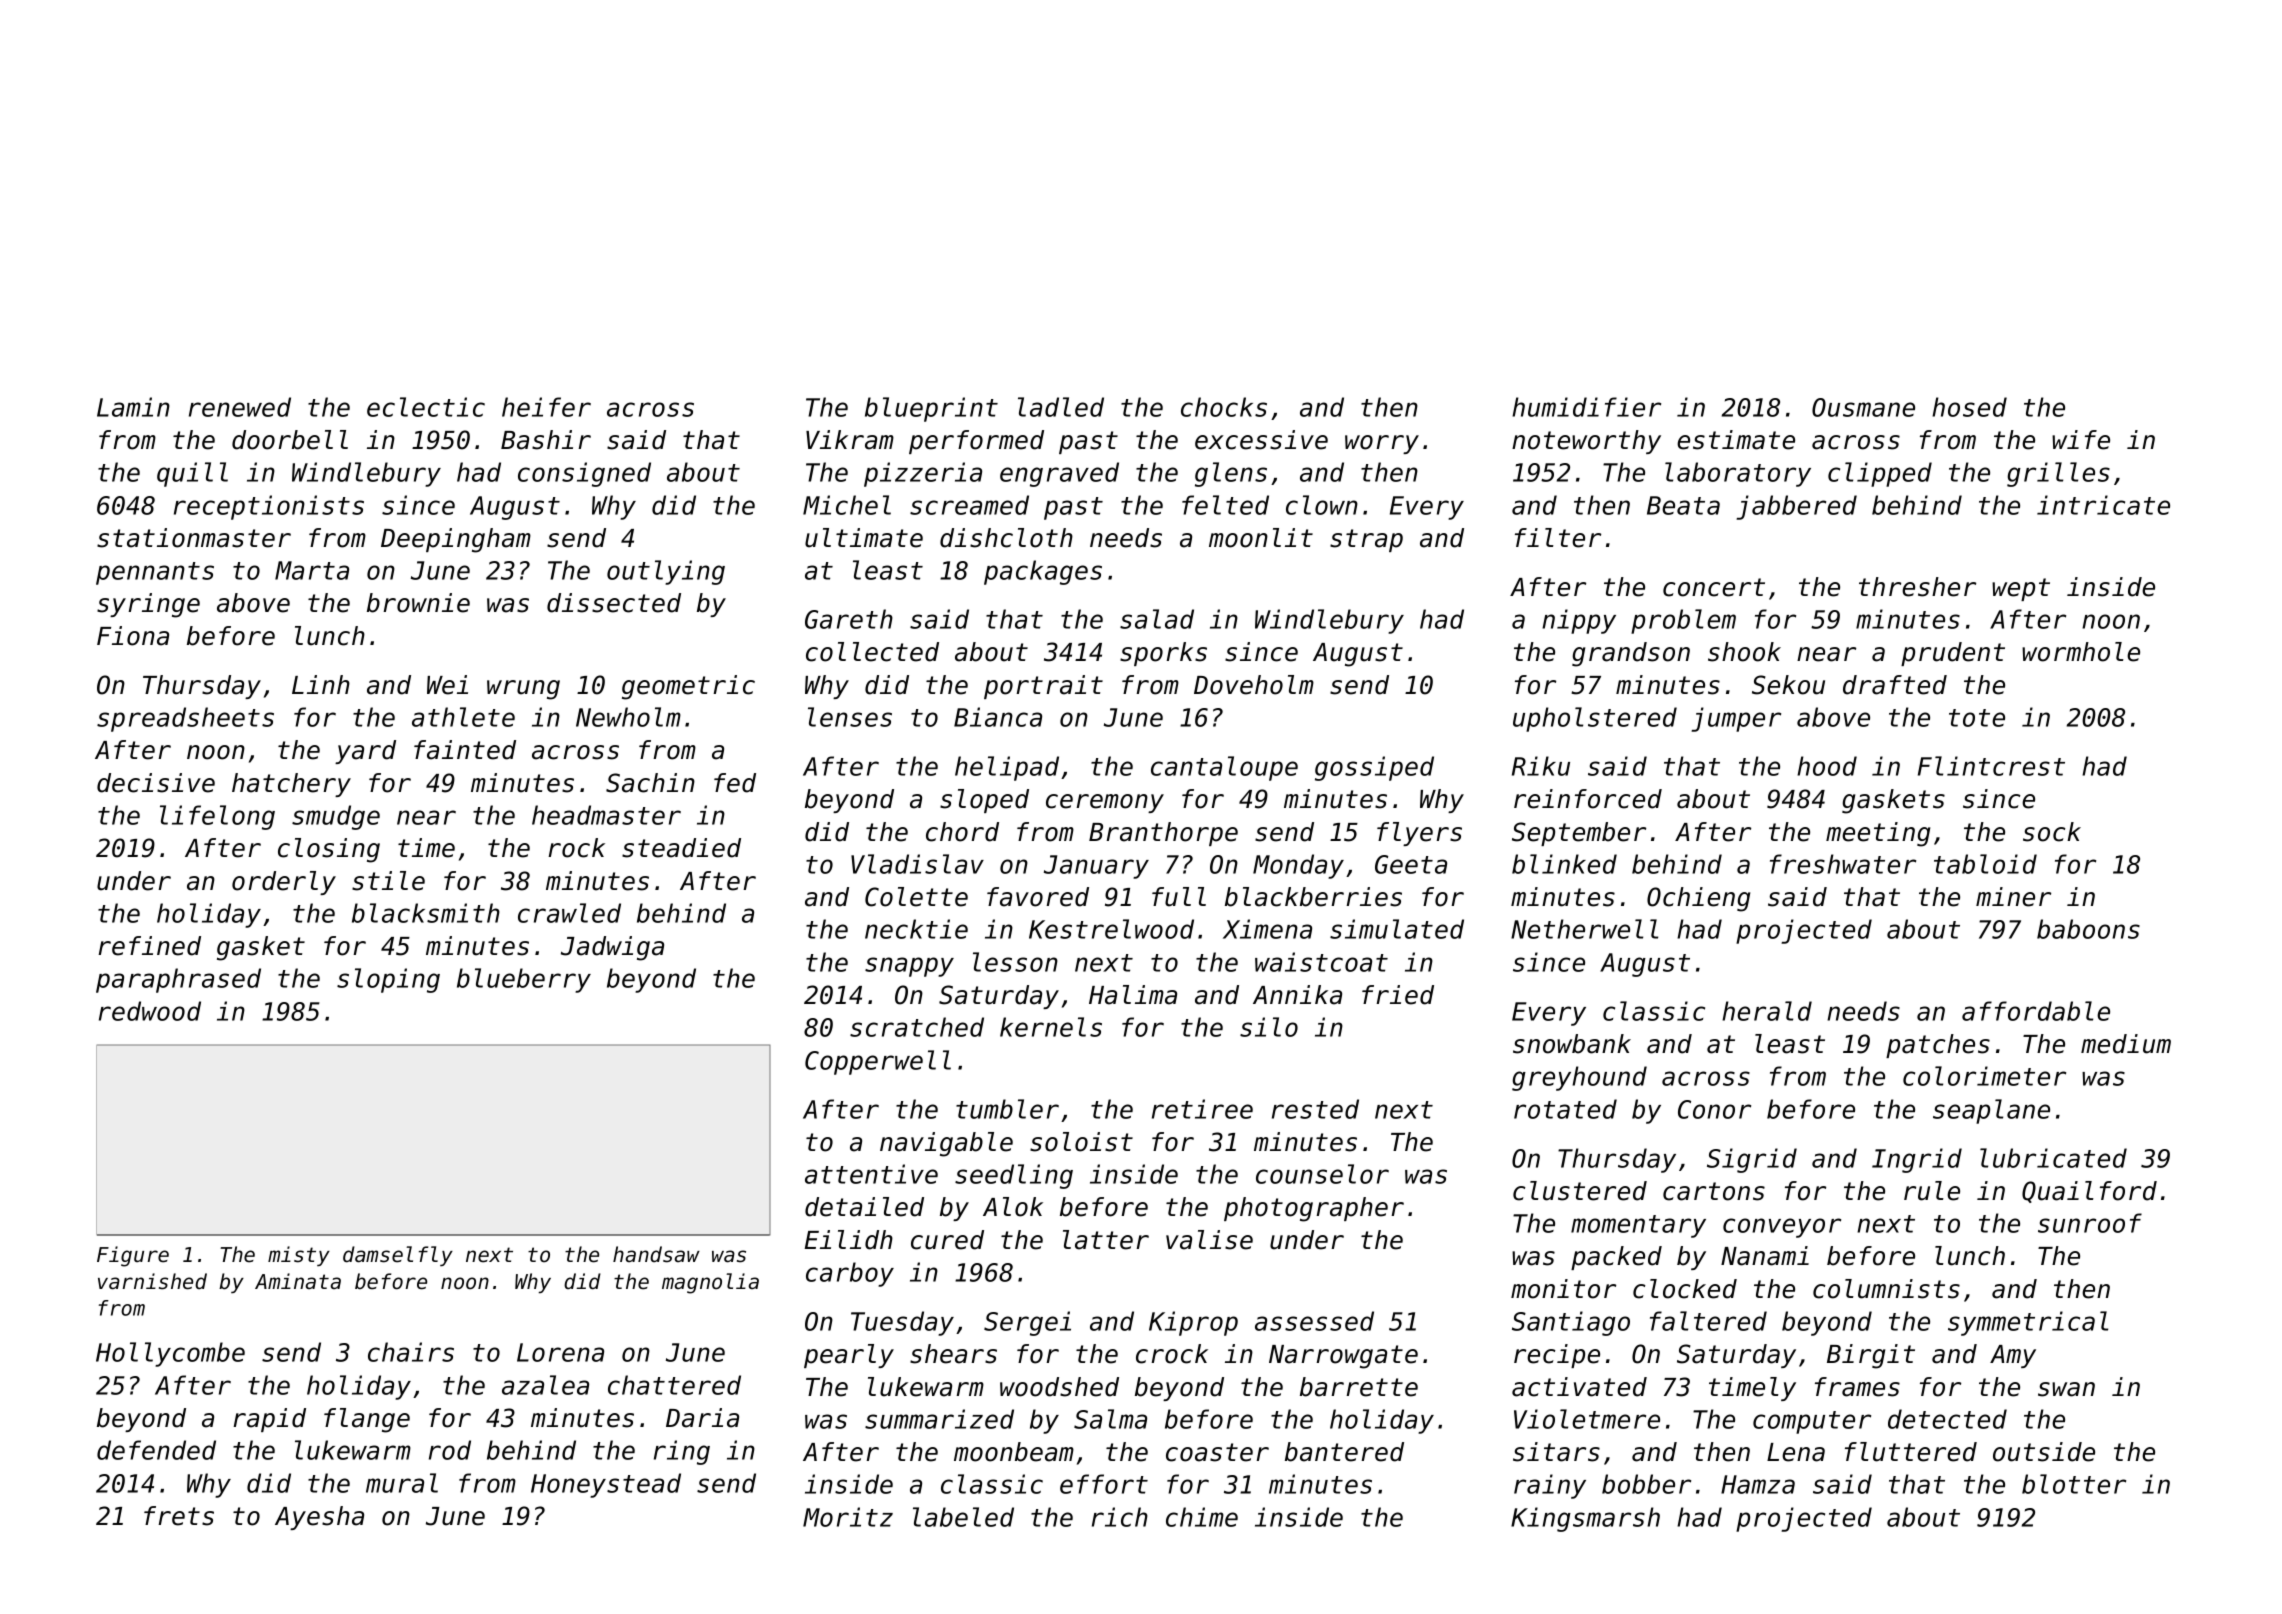  Describe the element at coordinates (953, 1354) in the screenshot. I see `shears` at that location.
